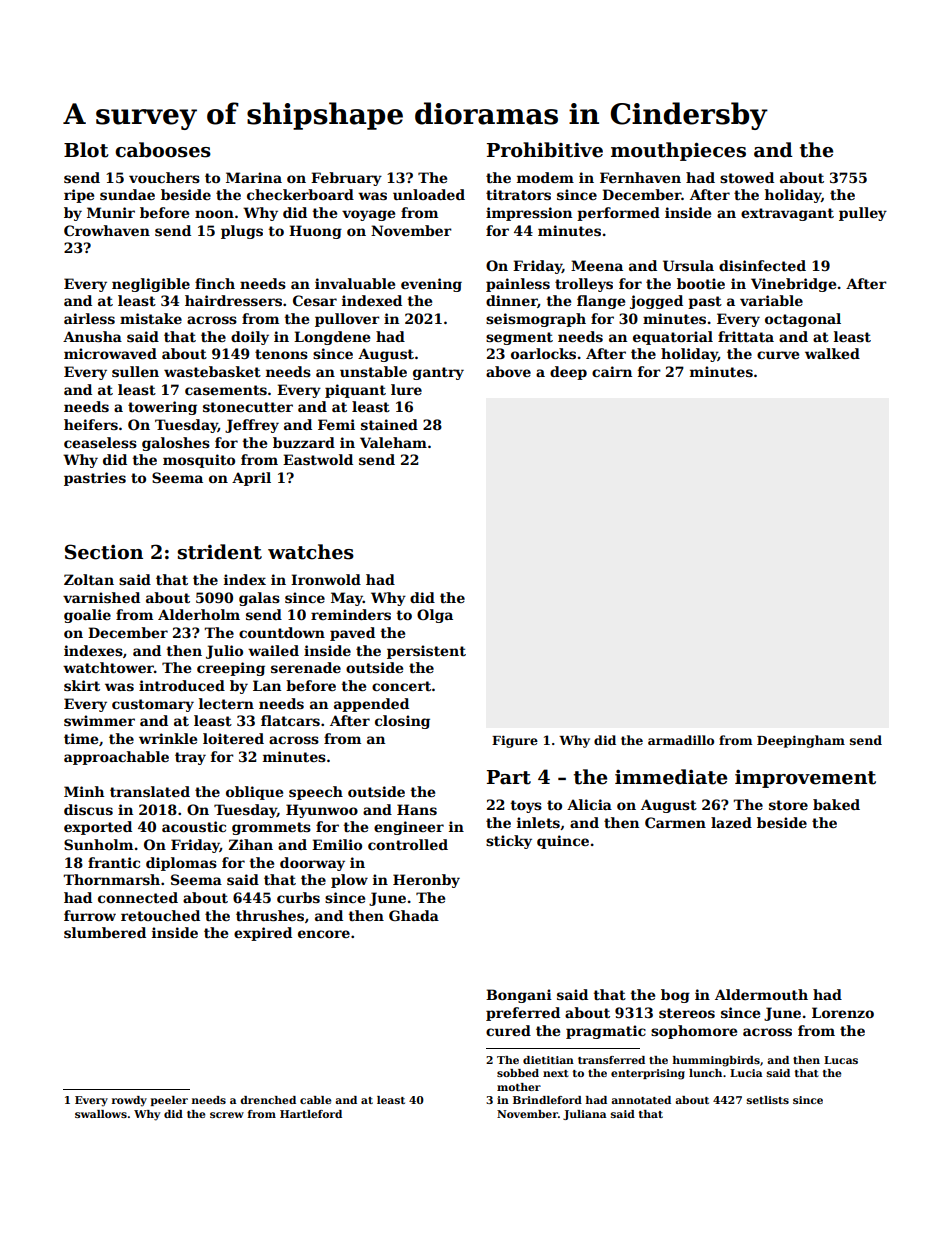 The width and height of the image is (952, 1233). What do you see at coordinates (254, 177) in the image?
I see `Marina` at bounding box center [254, 177].
